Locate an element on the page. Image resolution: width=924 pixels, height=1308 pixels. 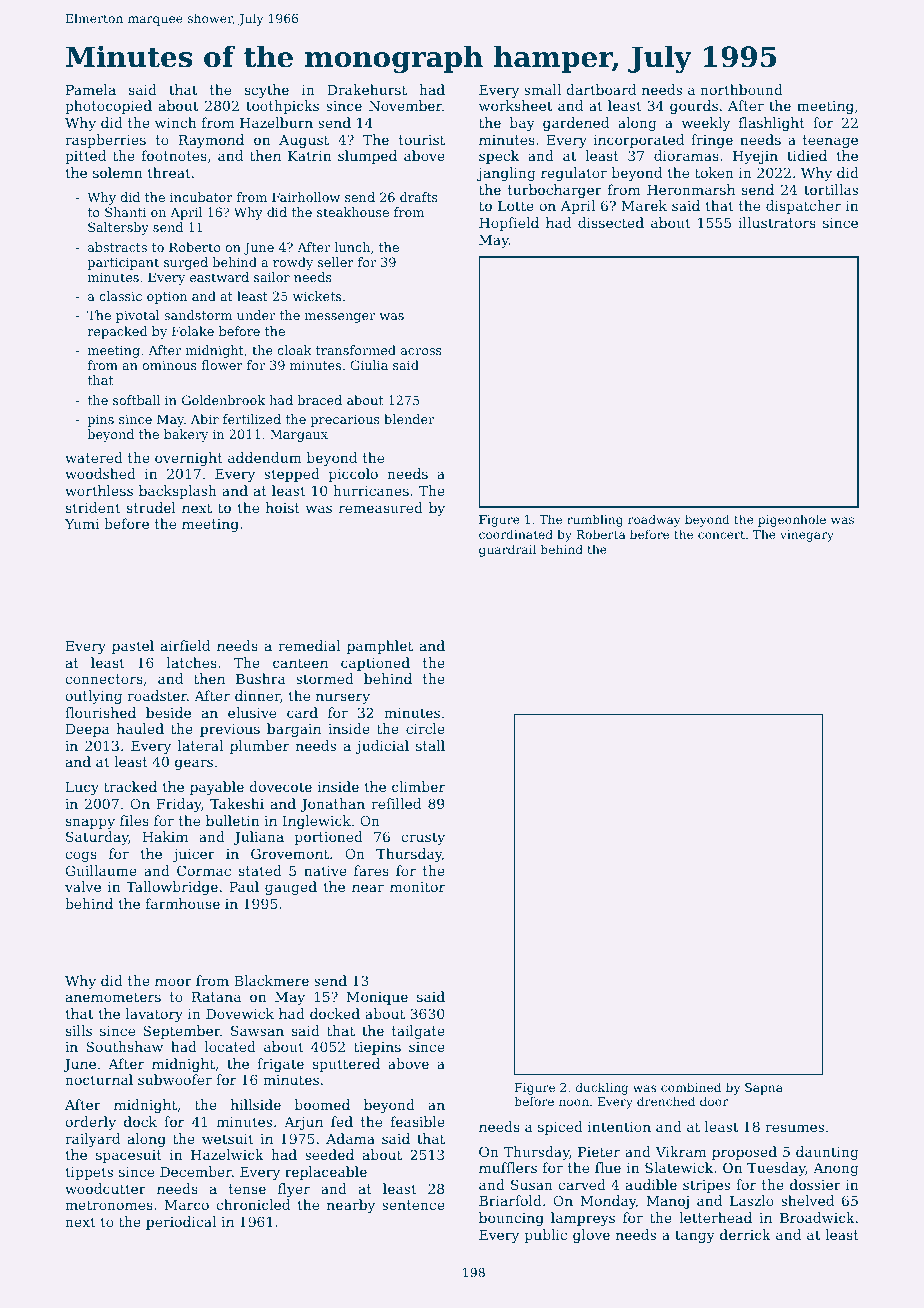
Hazelwick is located at coordinates (227, 1154).
